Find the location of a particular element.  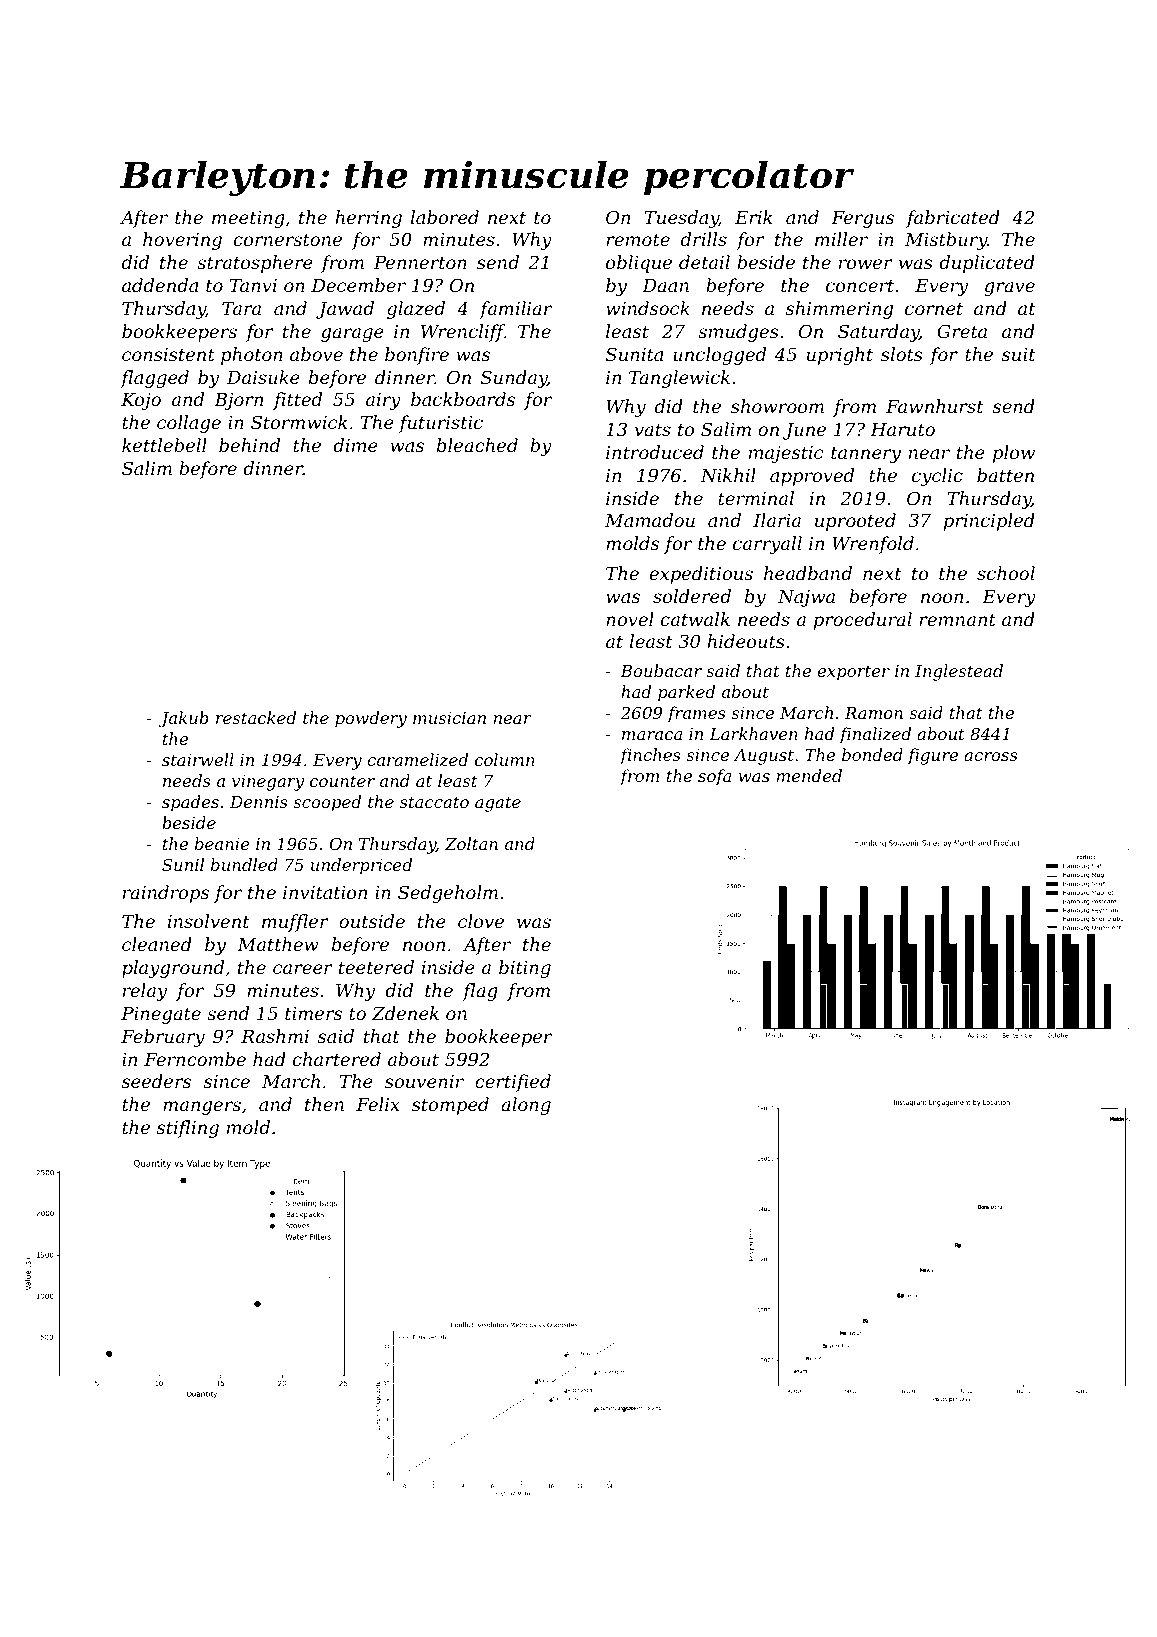

concert is located at coordinates (860, 286).
